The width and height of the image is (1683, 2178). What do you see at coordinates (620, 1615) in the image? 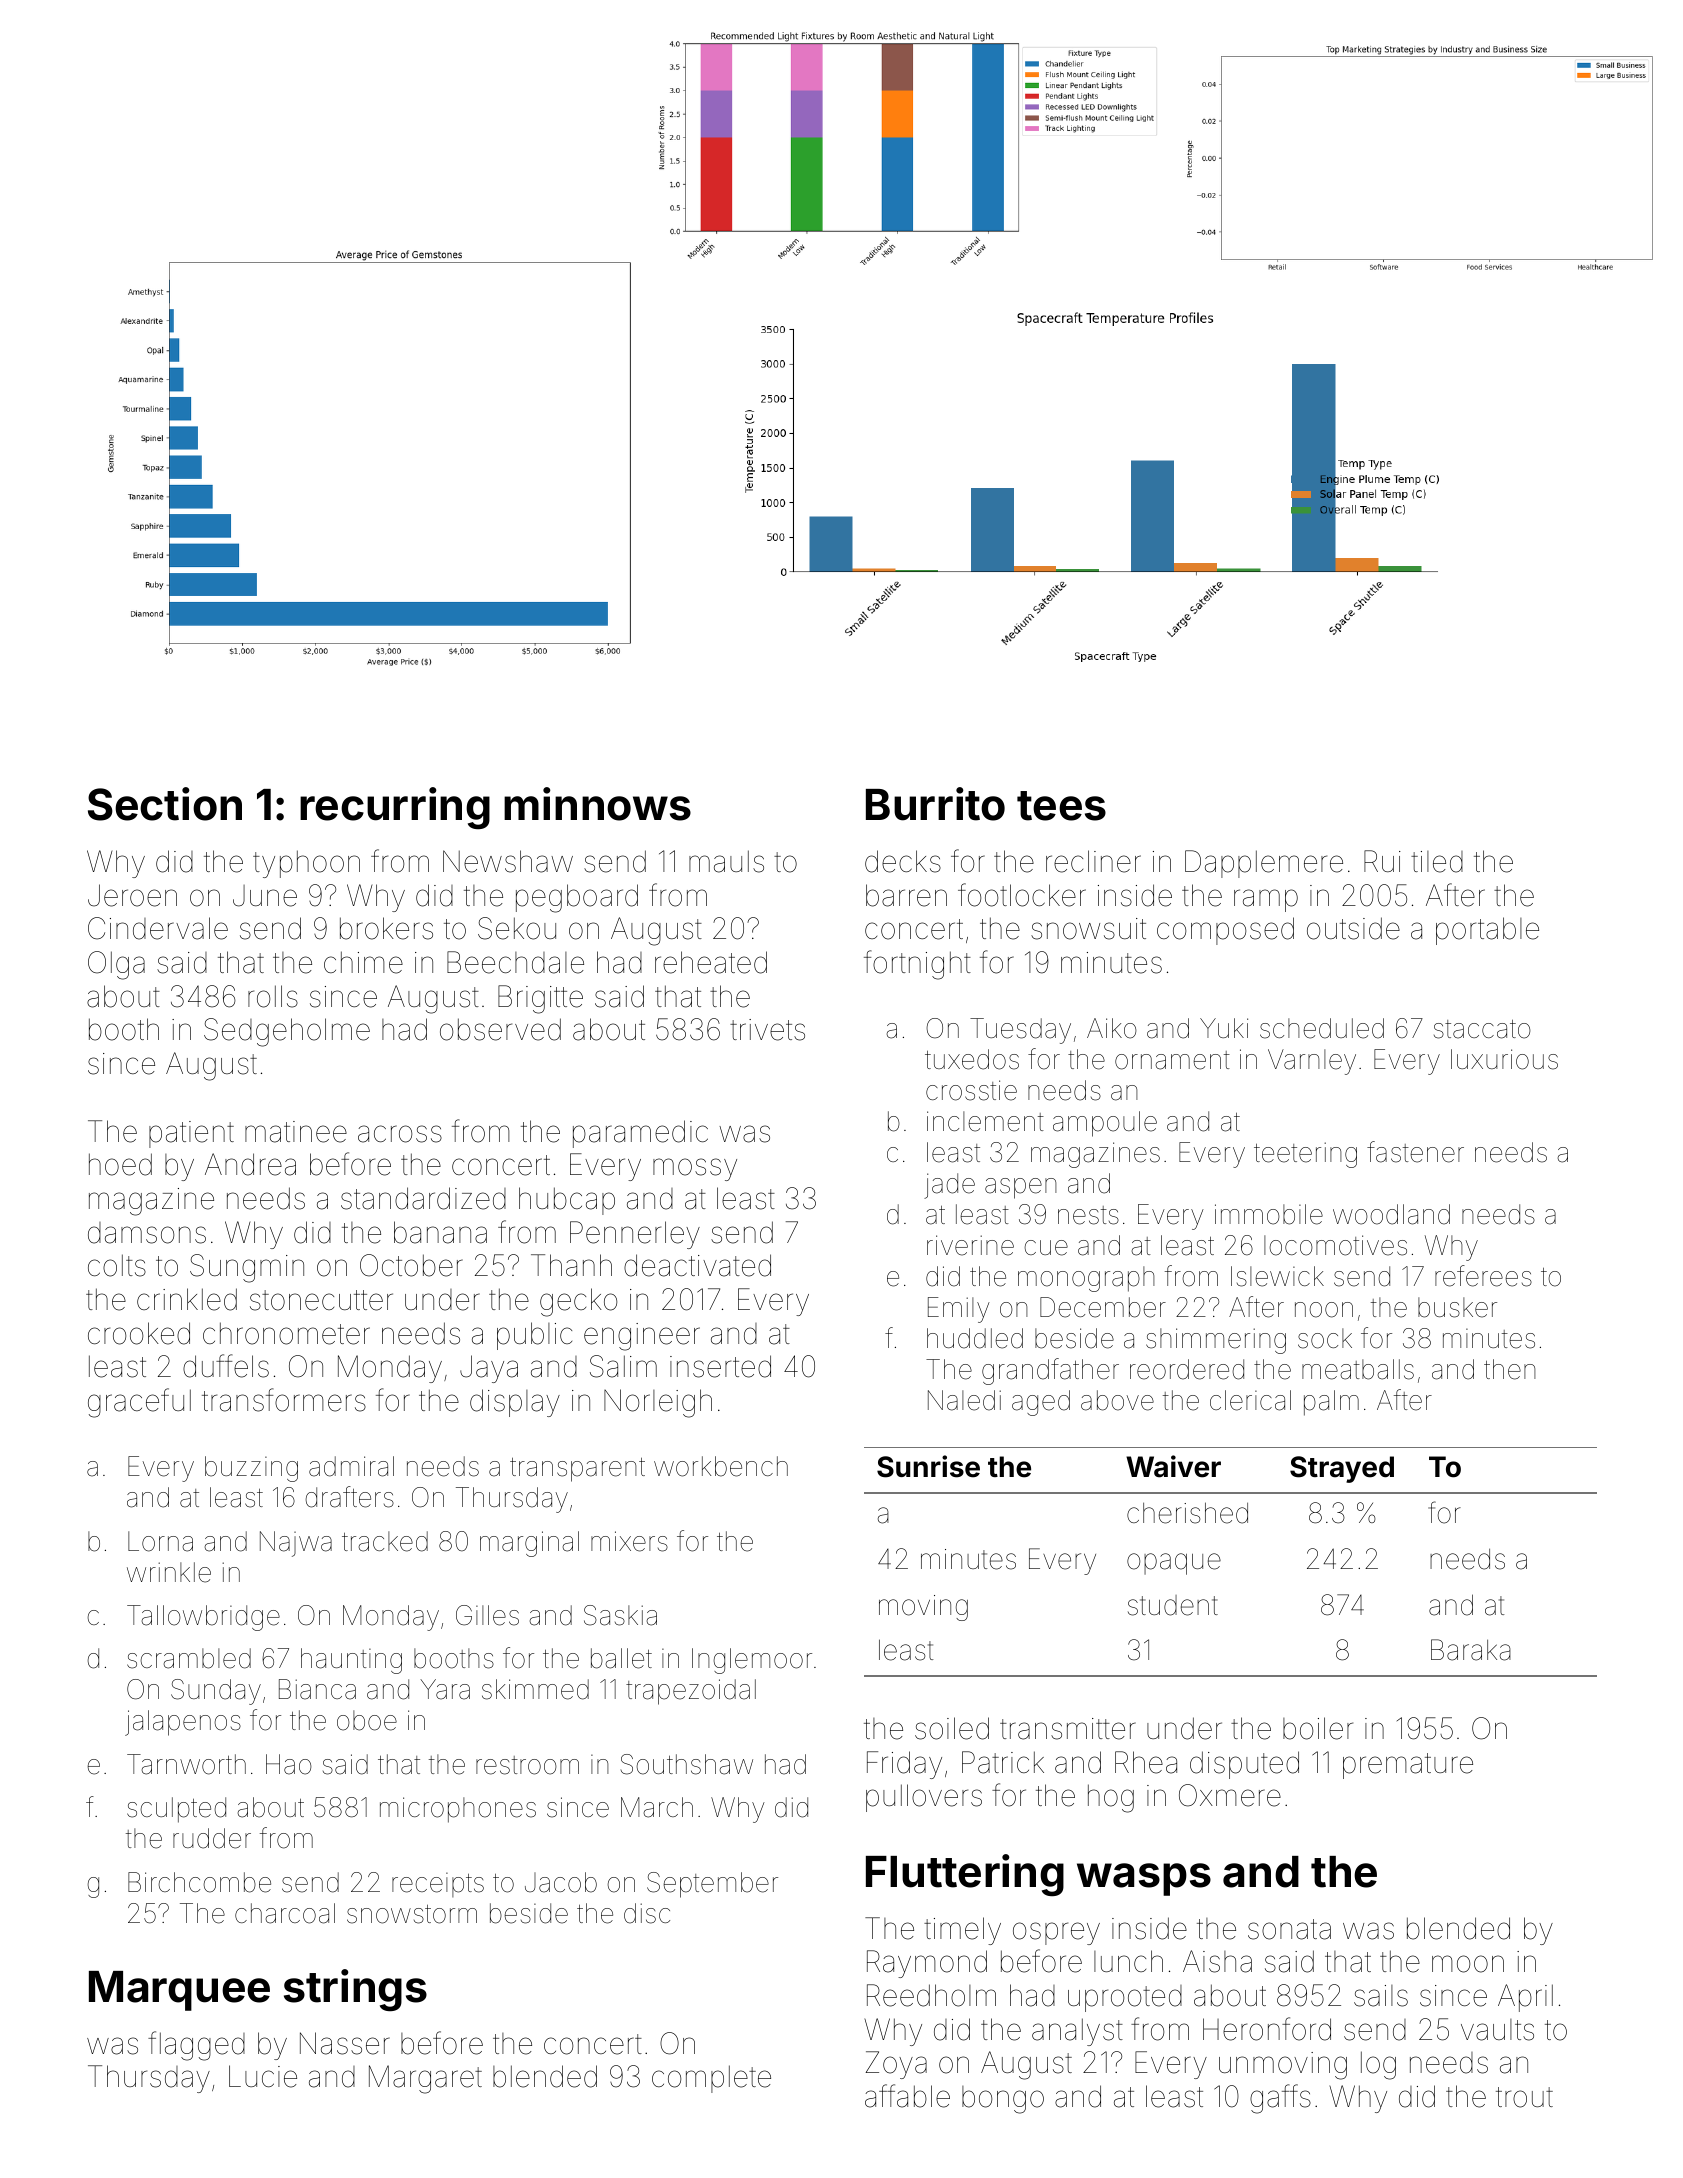
I see `Saskia` at bounding box center [620, 1615].
